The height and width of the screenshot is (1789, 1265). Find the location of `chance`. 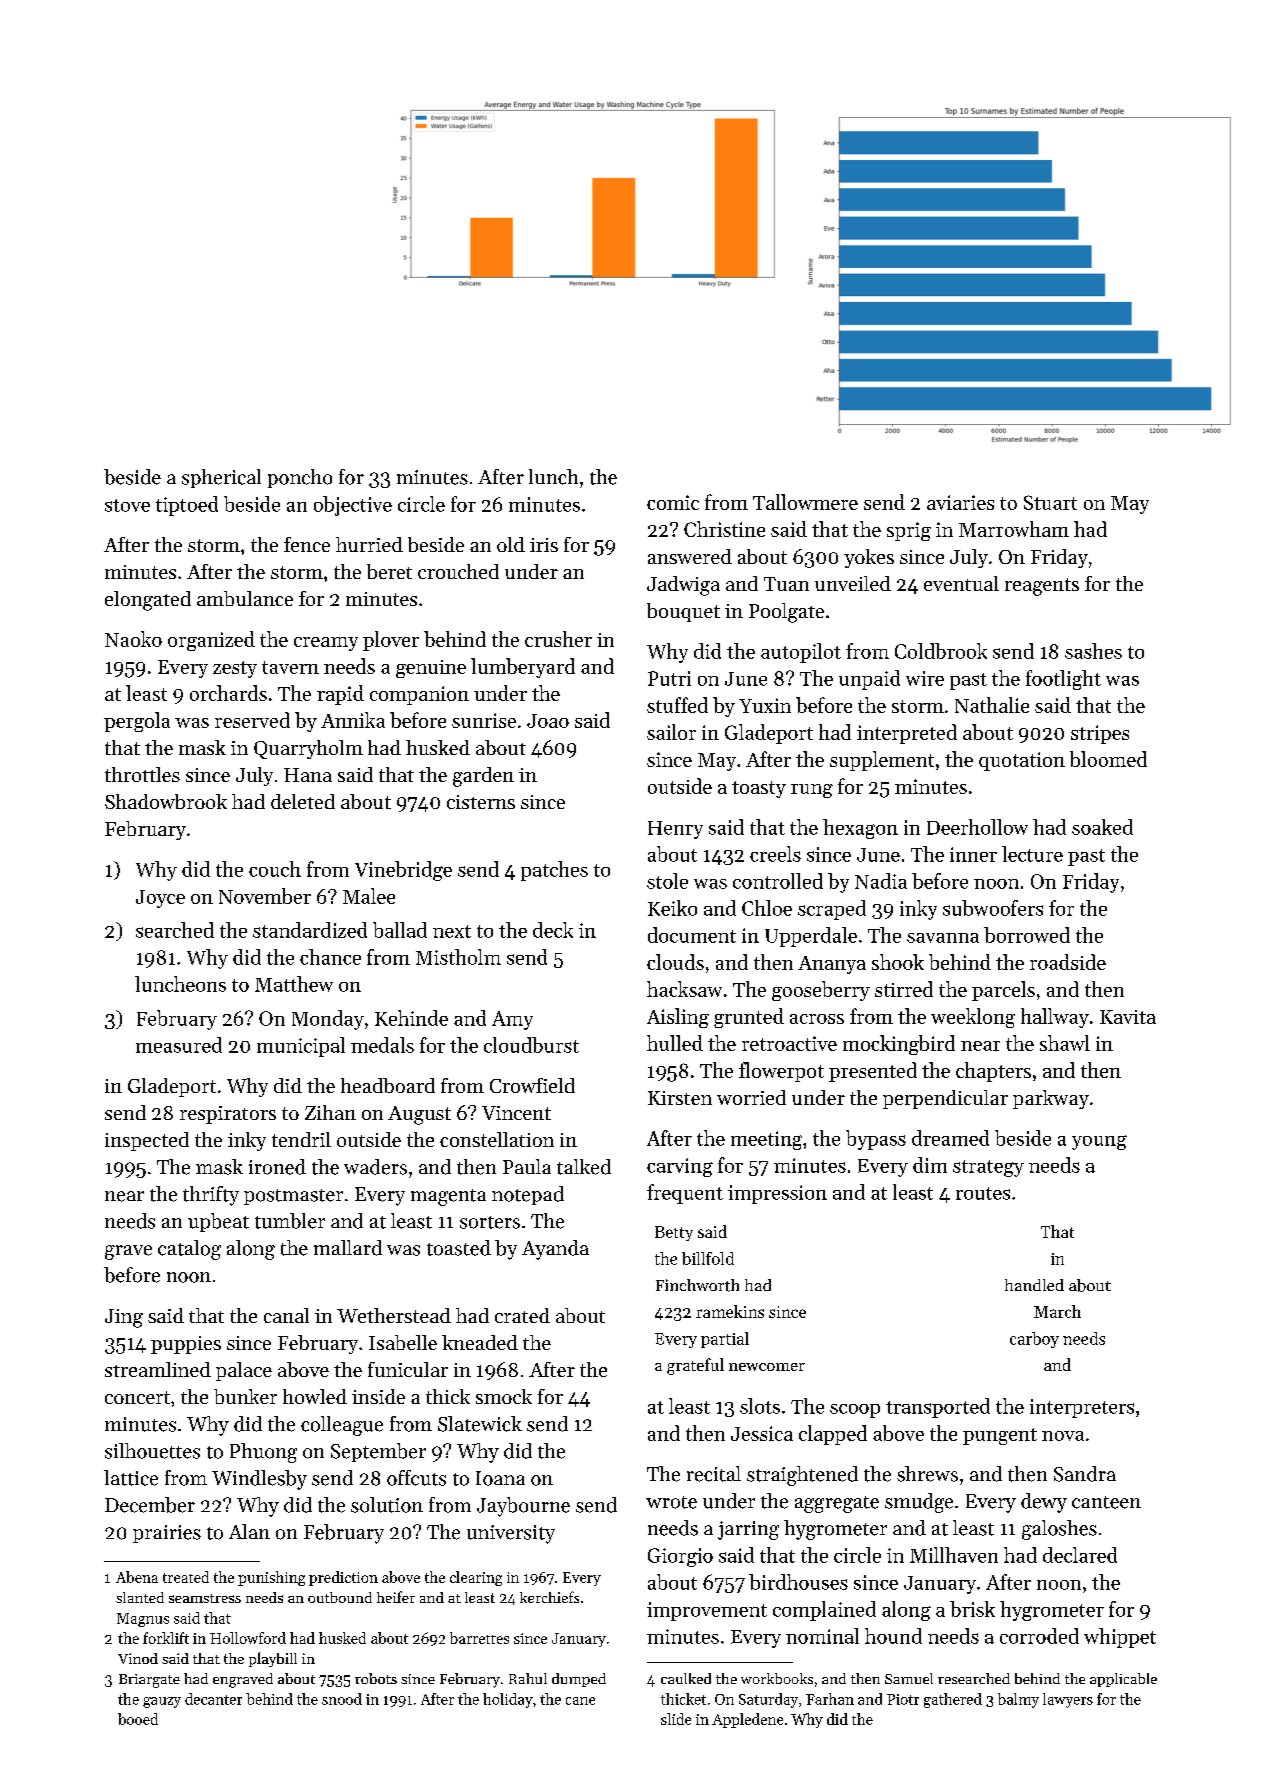

chance is located at coordinates (330, 957).
